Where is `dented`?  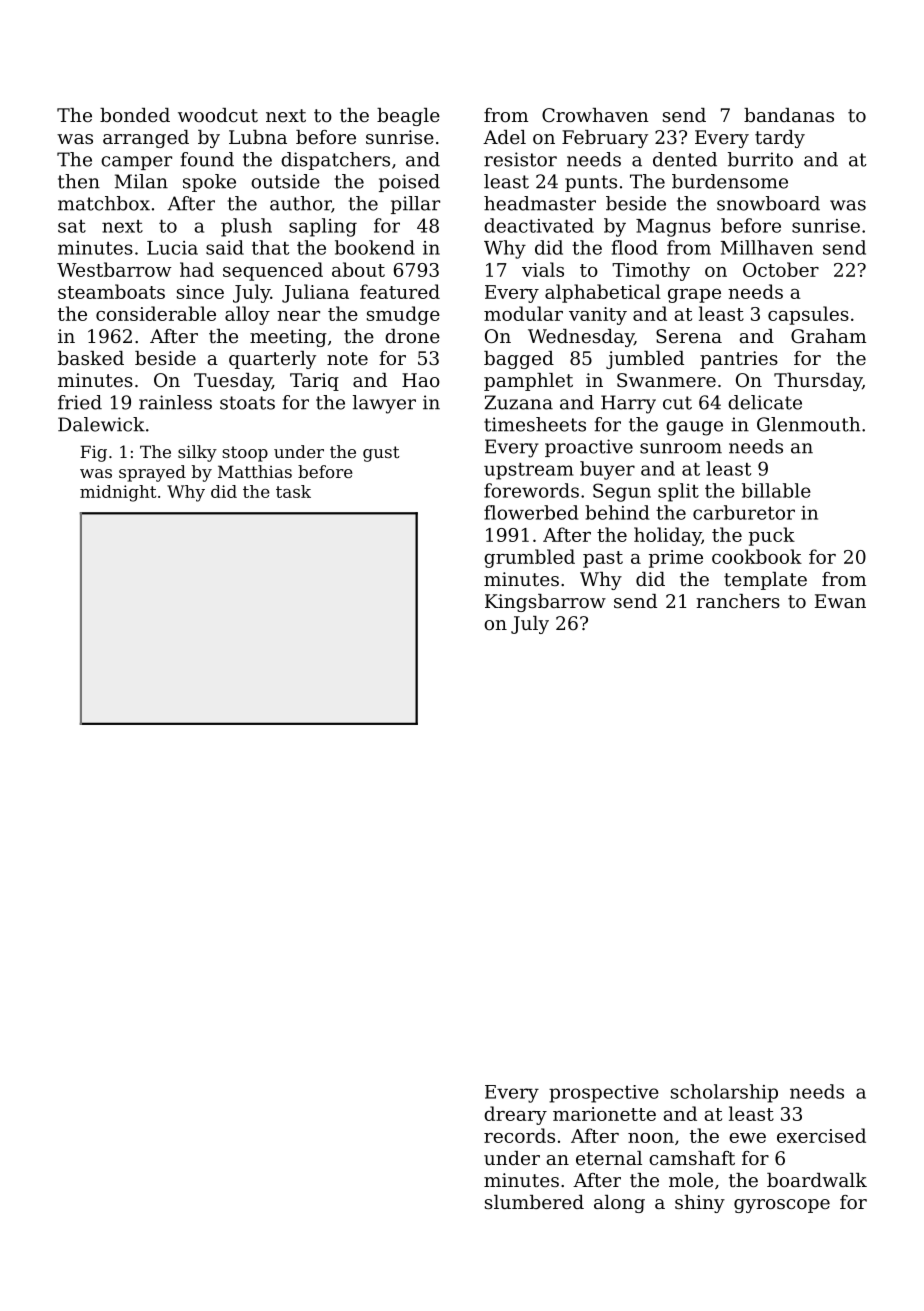 dented is located at coordinates (685, 159).
